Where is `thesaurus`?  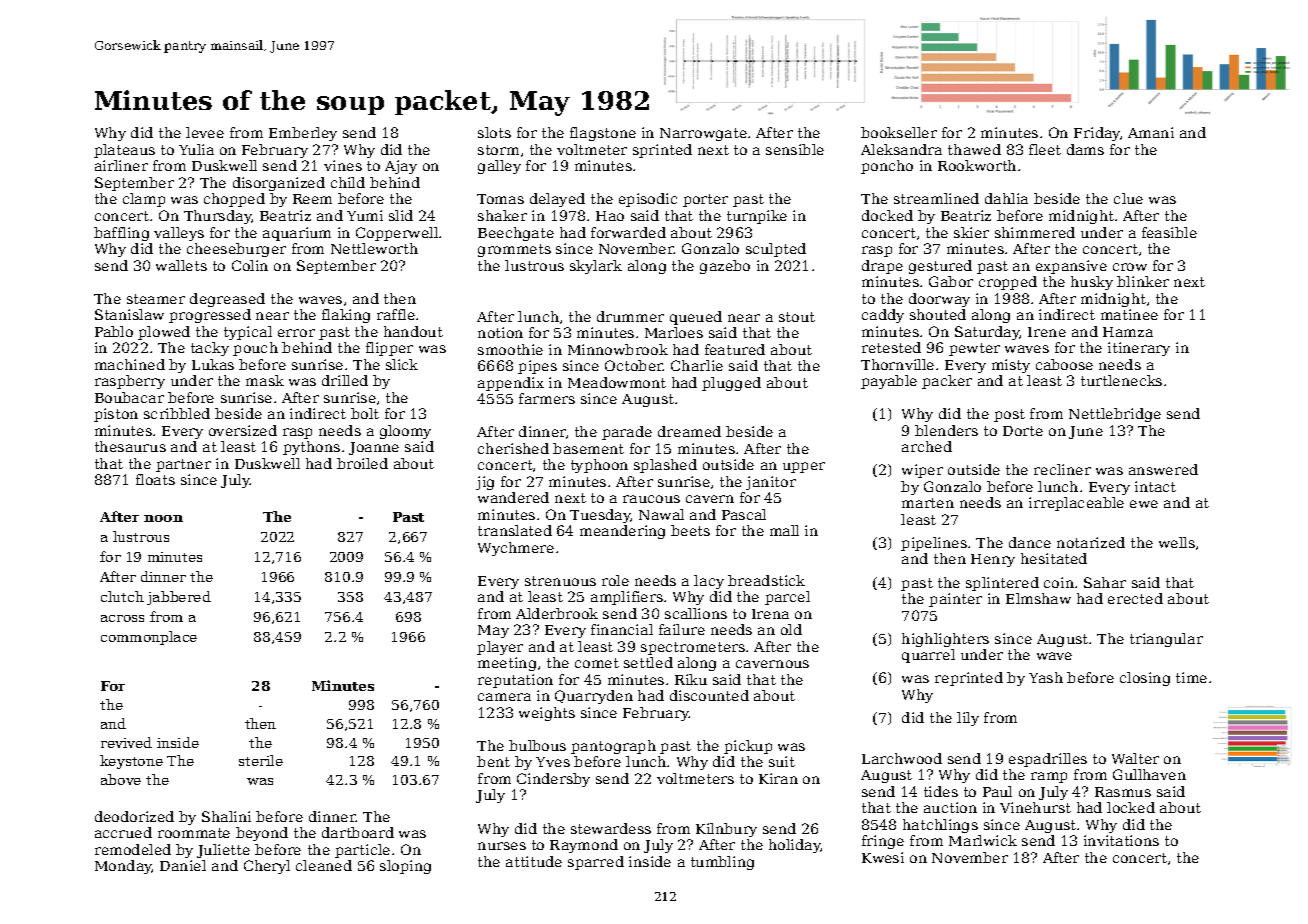
thesaurus is located at coordinates (130, 446).
